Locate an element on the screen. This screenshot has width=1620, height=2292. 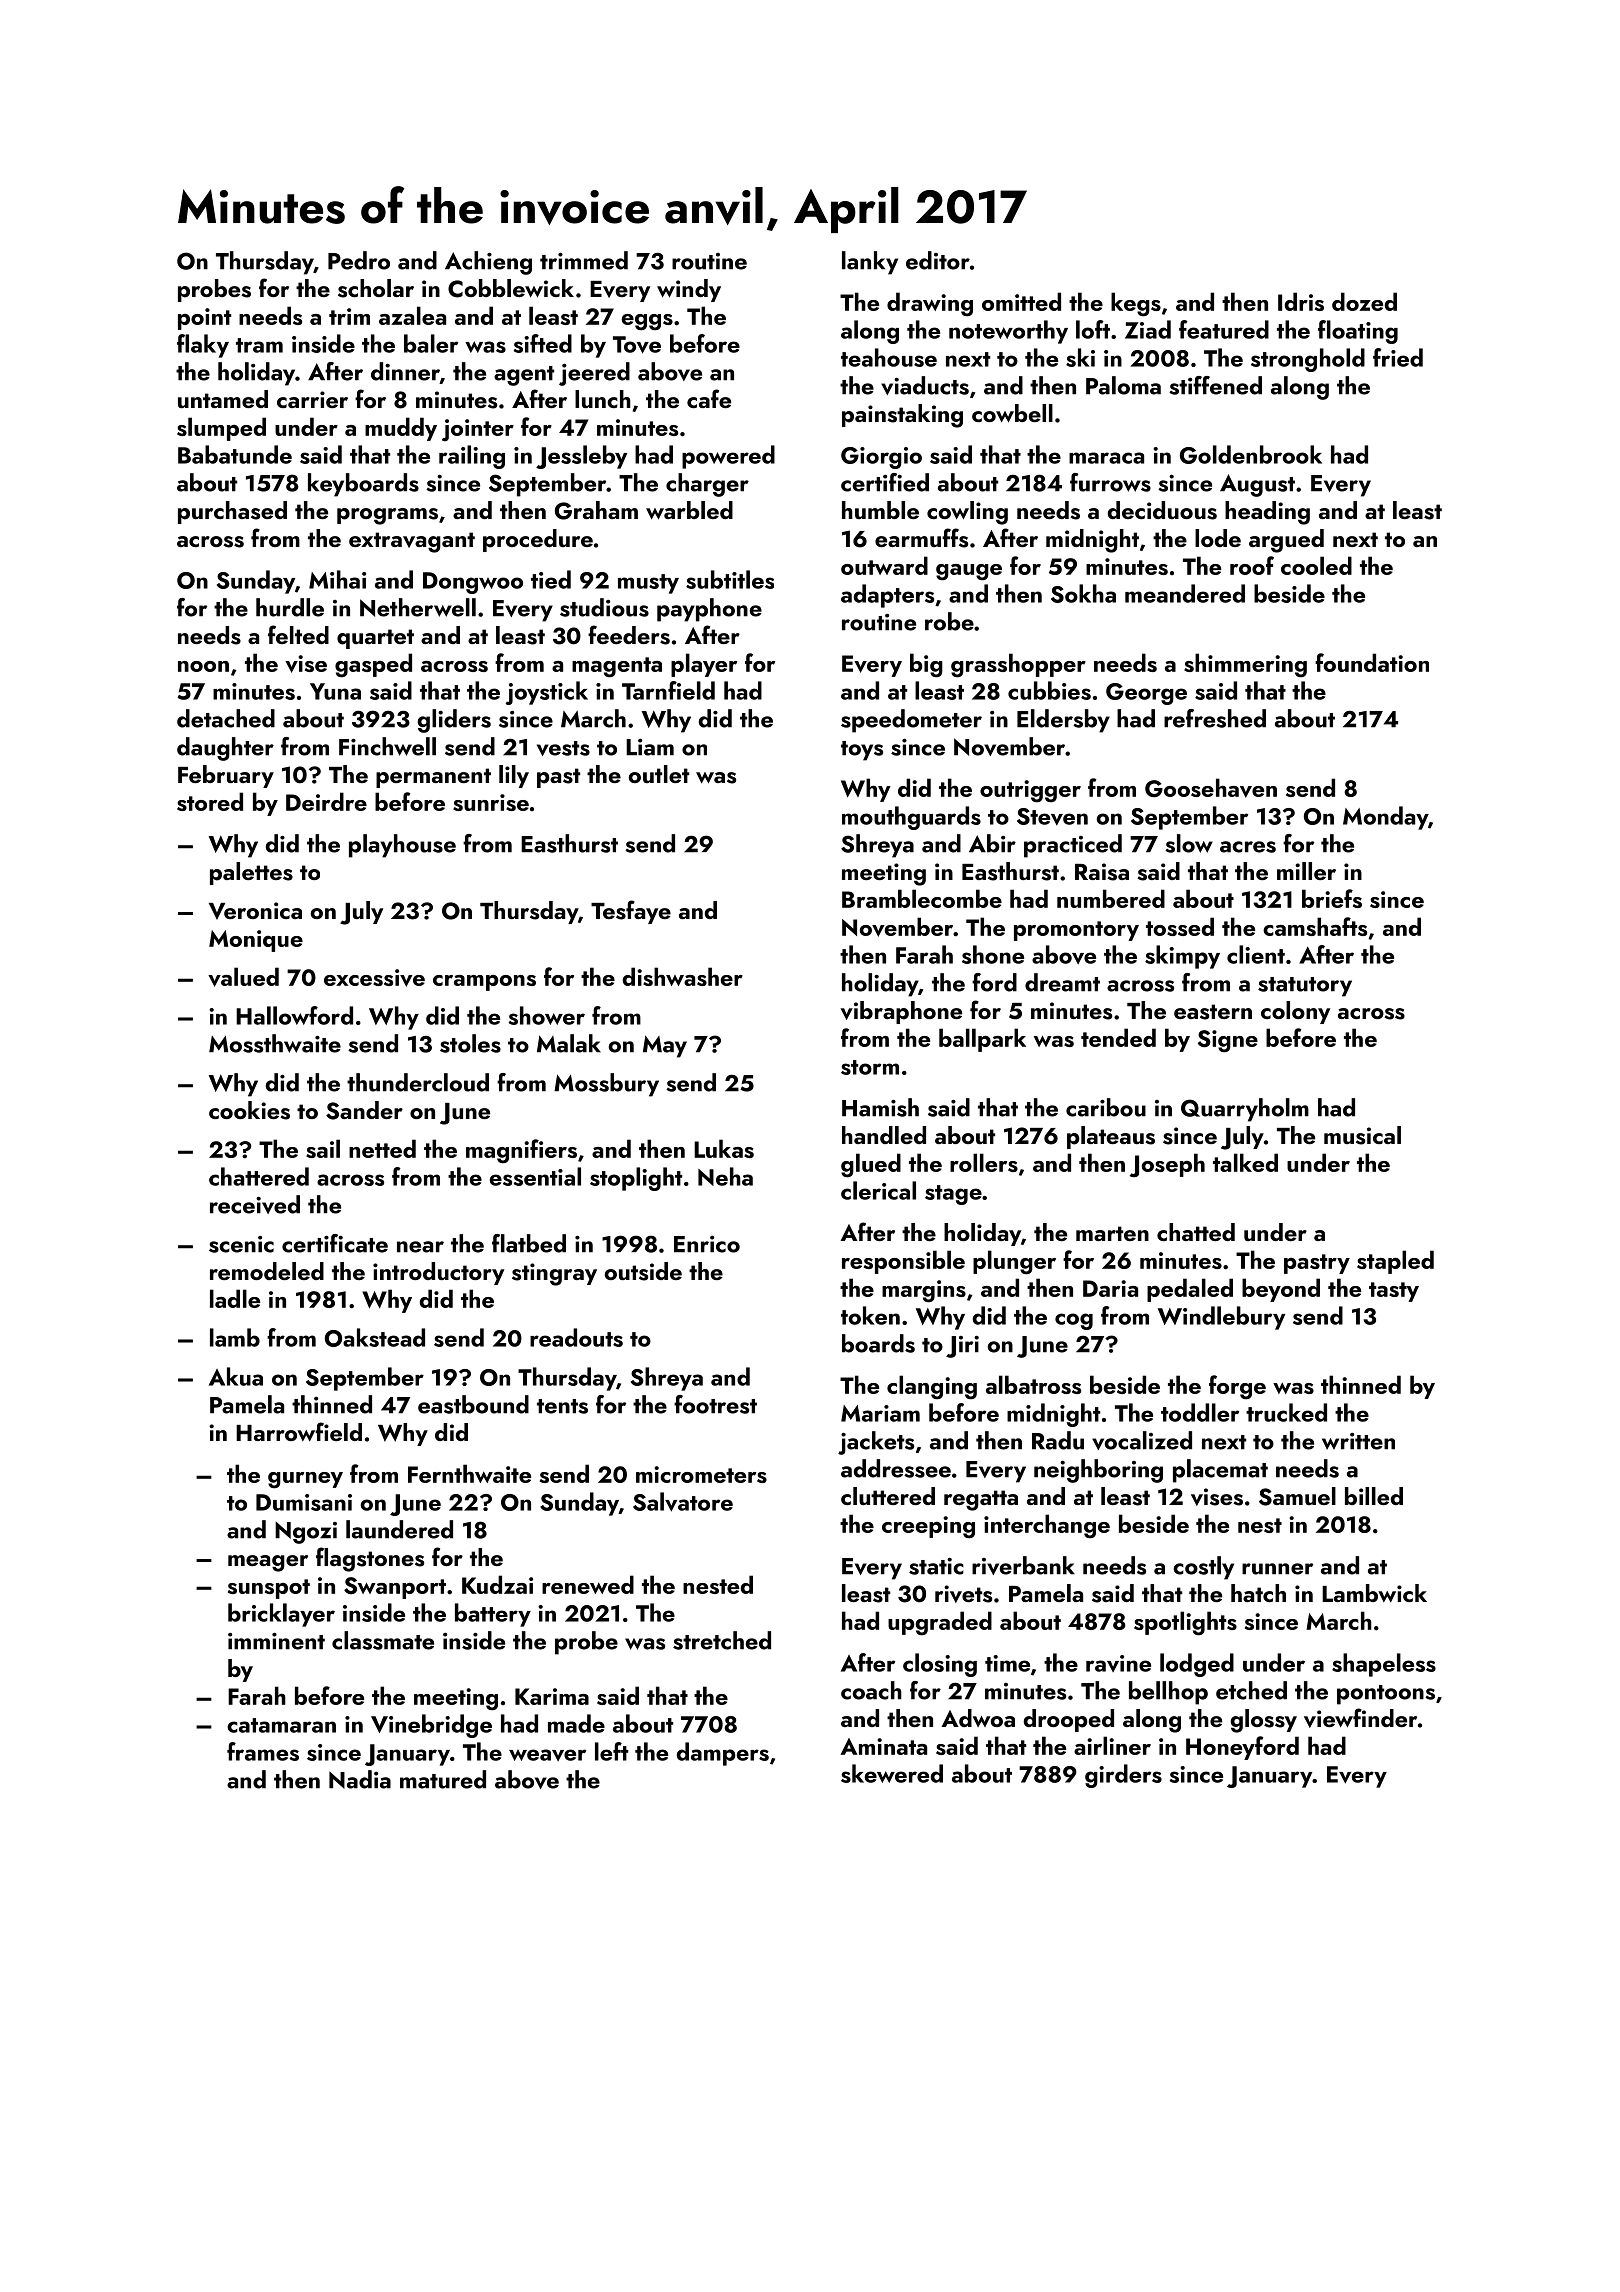
cookies is located at coordinates (249, 1110).
